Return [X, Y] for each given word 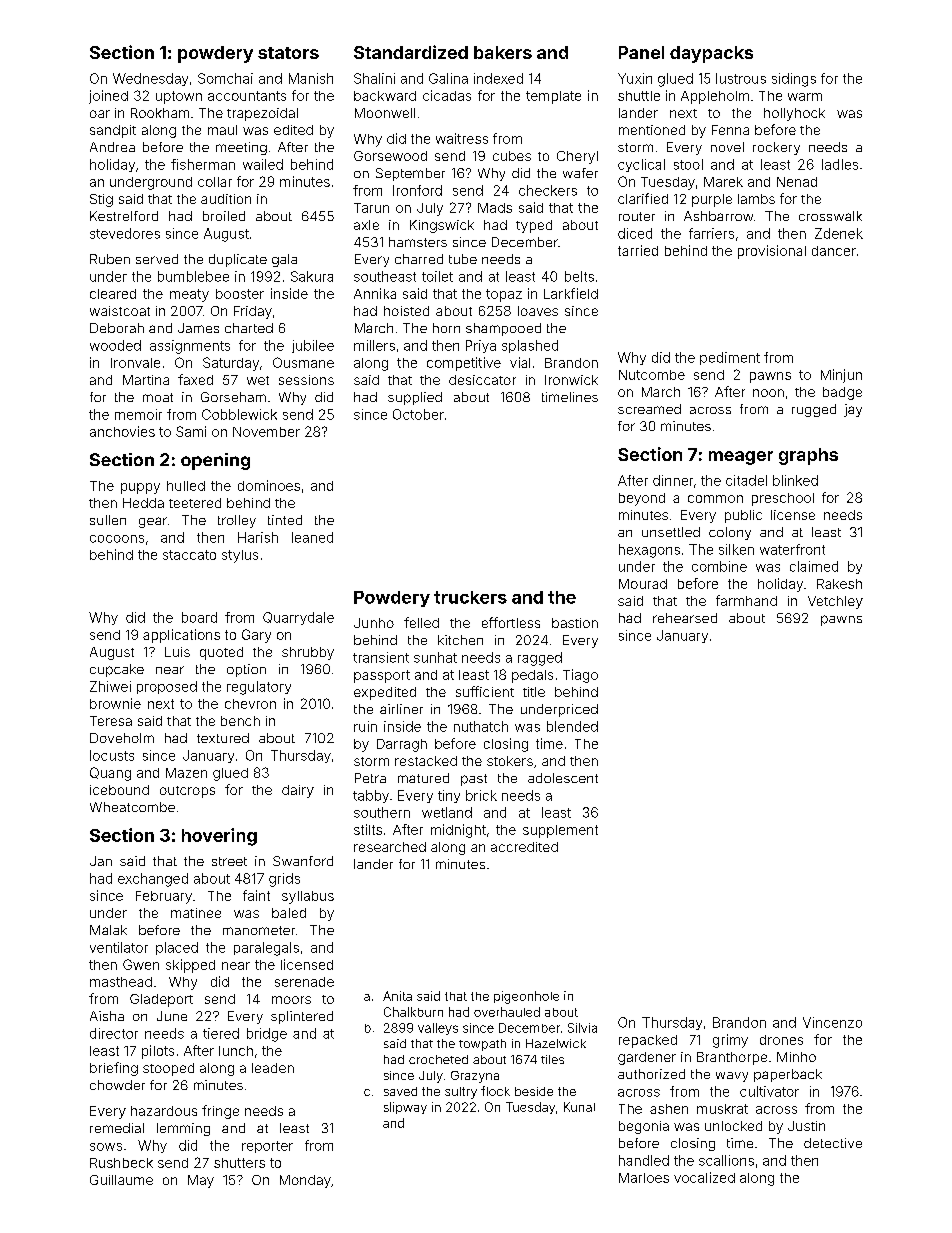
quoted [221, 653]
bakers [503, 52]
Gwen [141, 964]
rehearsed [685, 618]
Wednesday [150, 79]
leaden [273, 1068]
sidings [794, 80]
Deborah [117, 328]
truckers [470, 597]
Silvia [582, 1028]
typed [534, 226]
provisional [772, 252]
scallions [726, 1160]
